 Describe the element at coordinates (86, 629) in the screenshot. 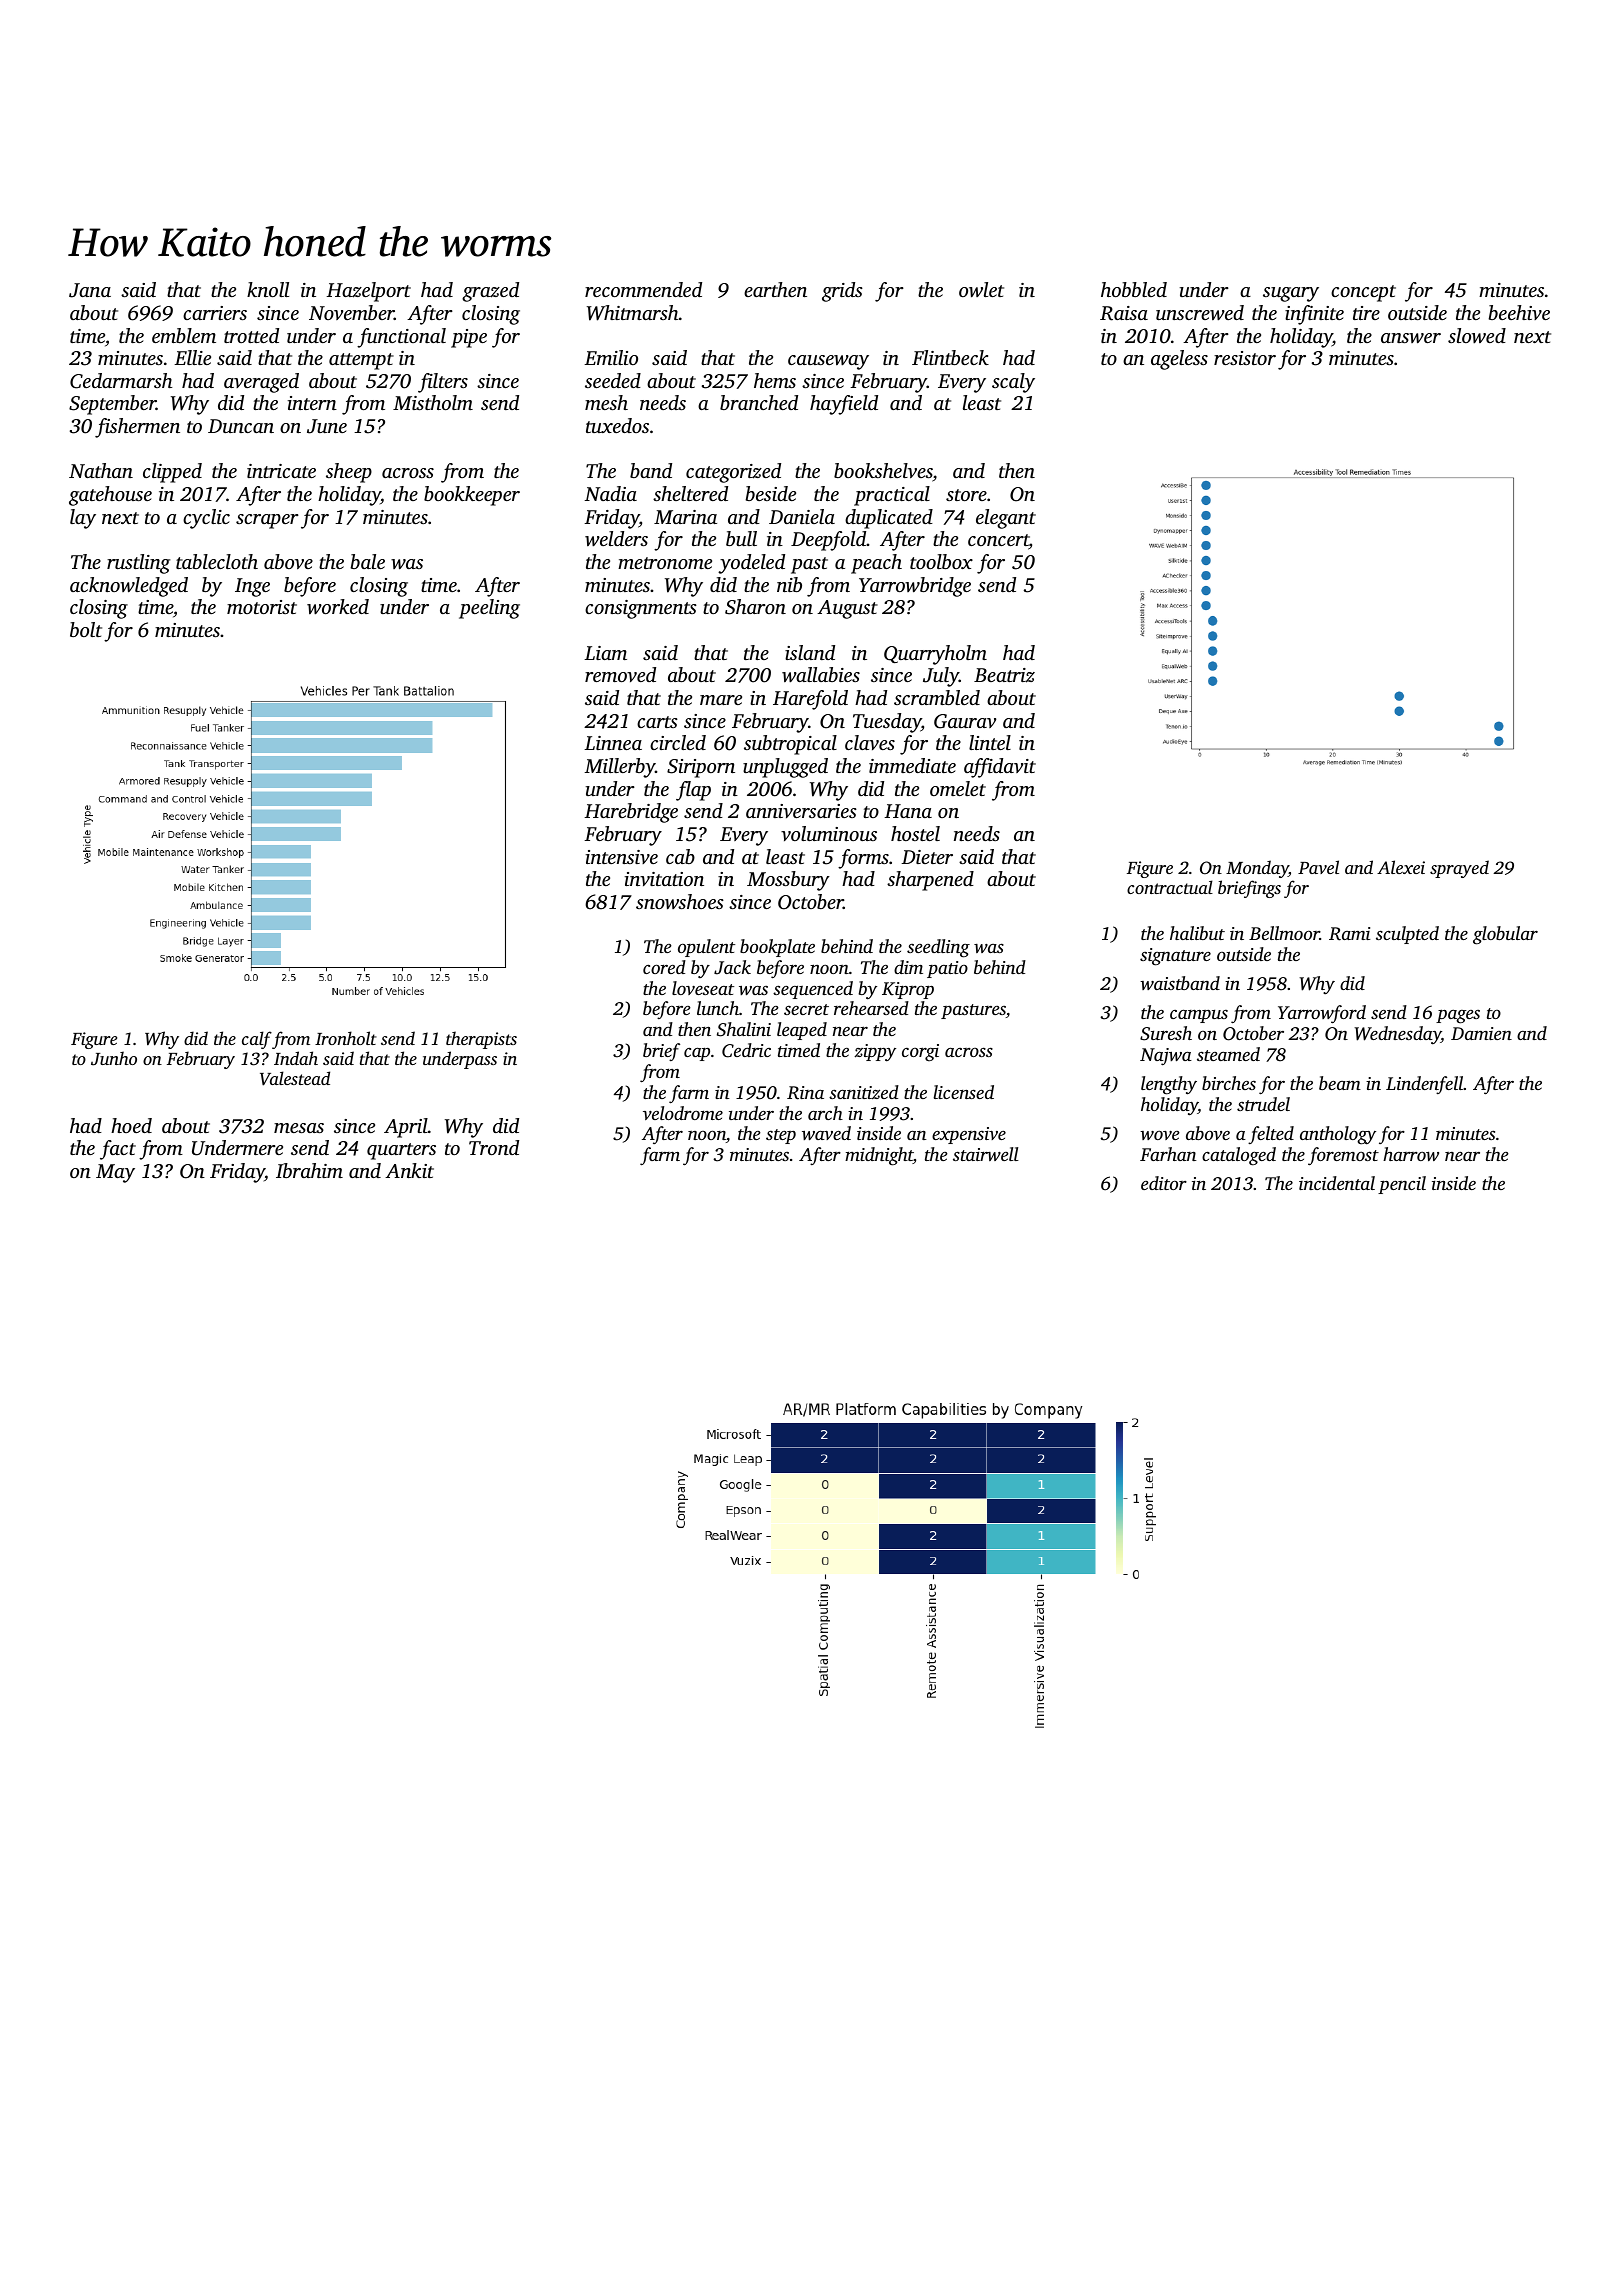

I see `bolt` at that location.
